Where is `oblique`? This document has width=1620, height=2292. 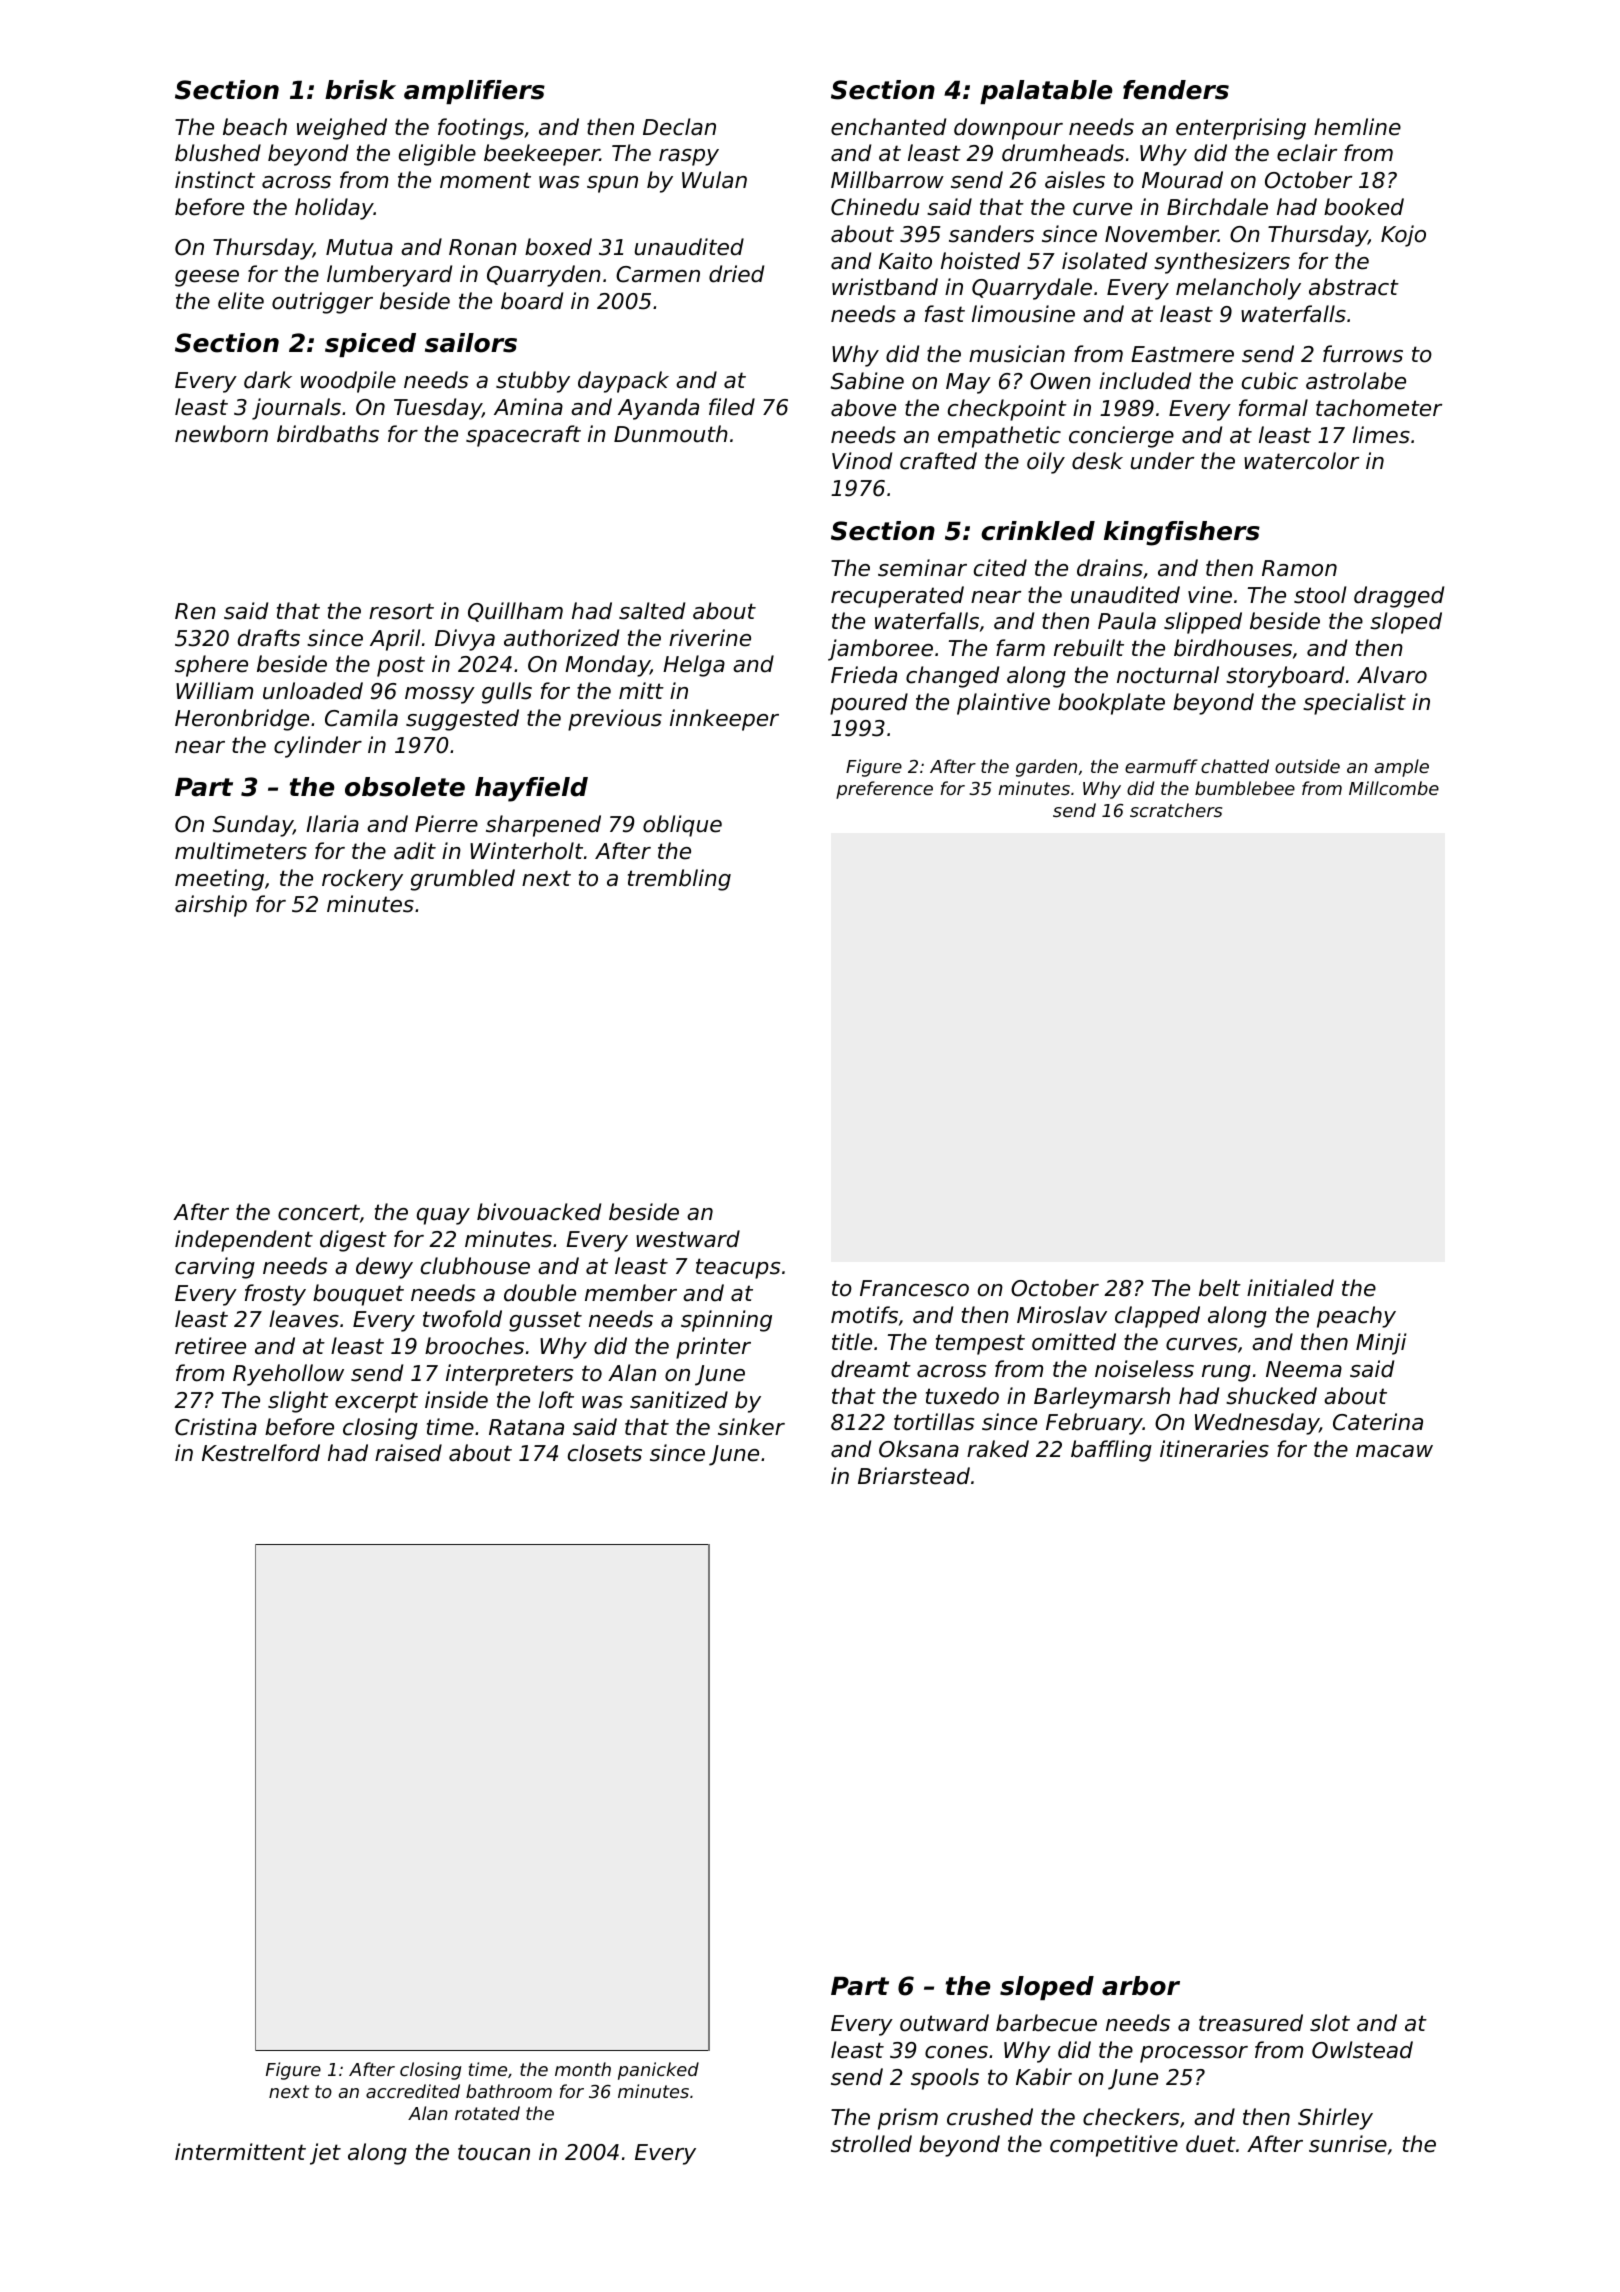 oblique is located at coordinates (682, 826).
